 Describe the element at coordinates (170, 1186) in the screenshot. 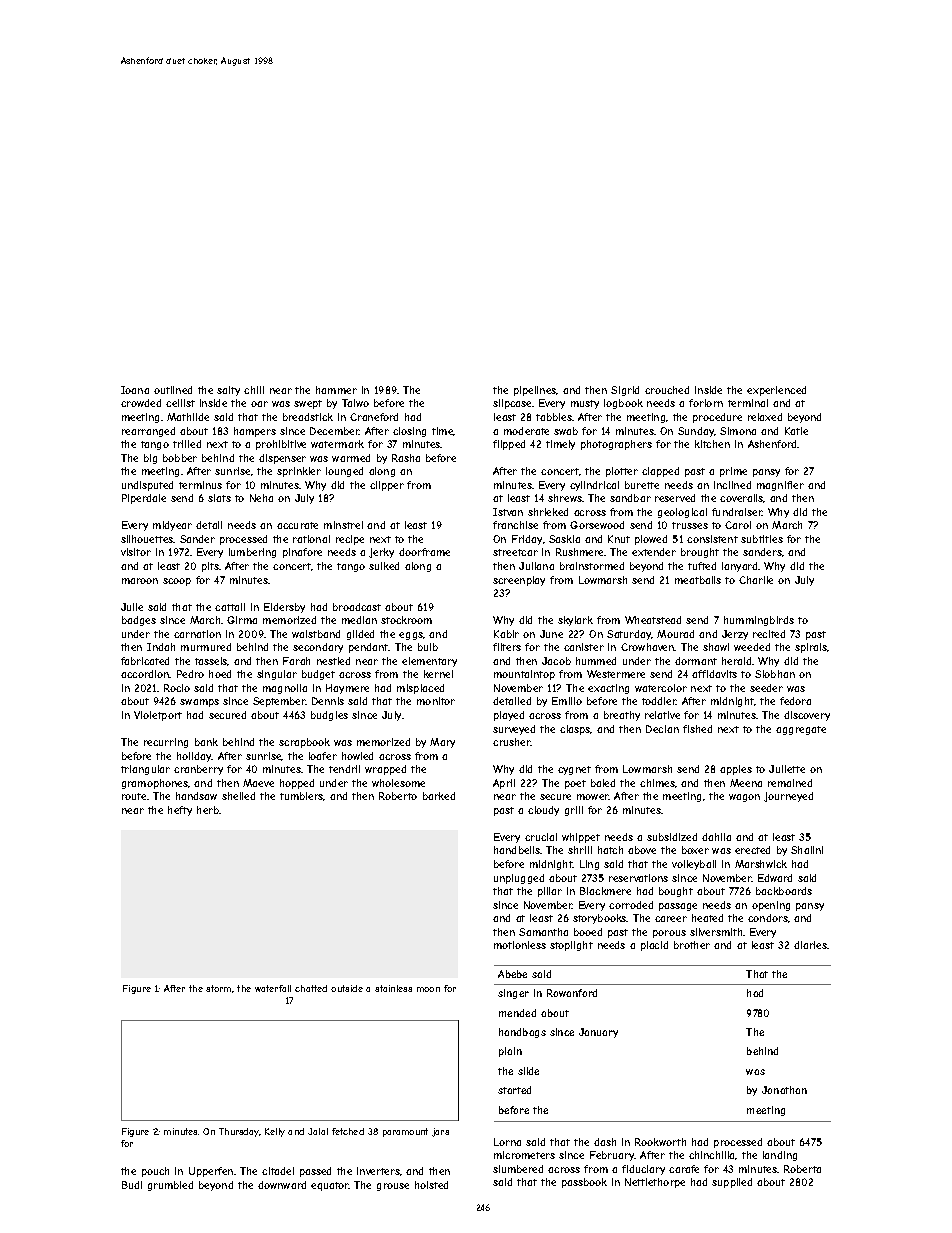

I see `grumbled` at that location.
